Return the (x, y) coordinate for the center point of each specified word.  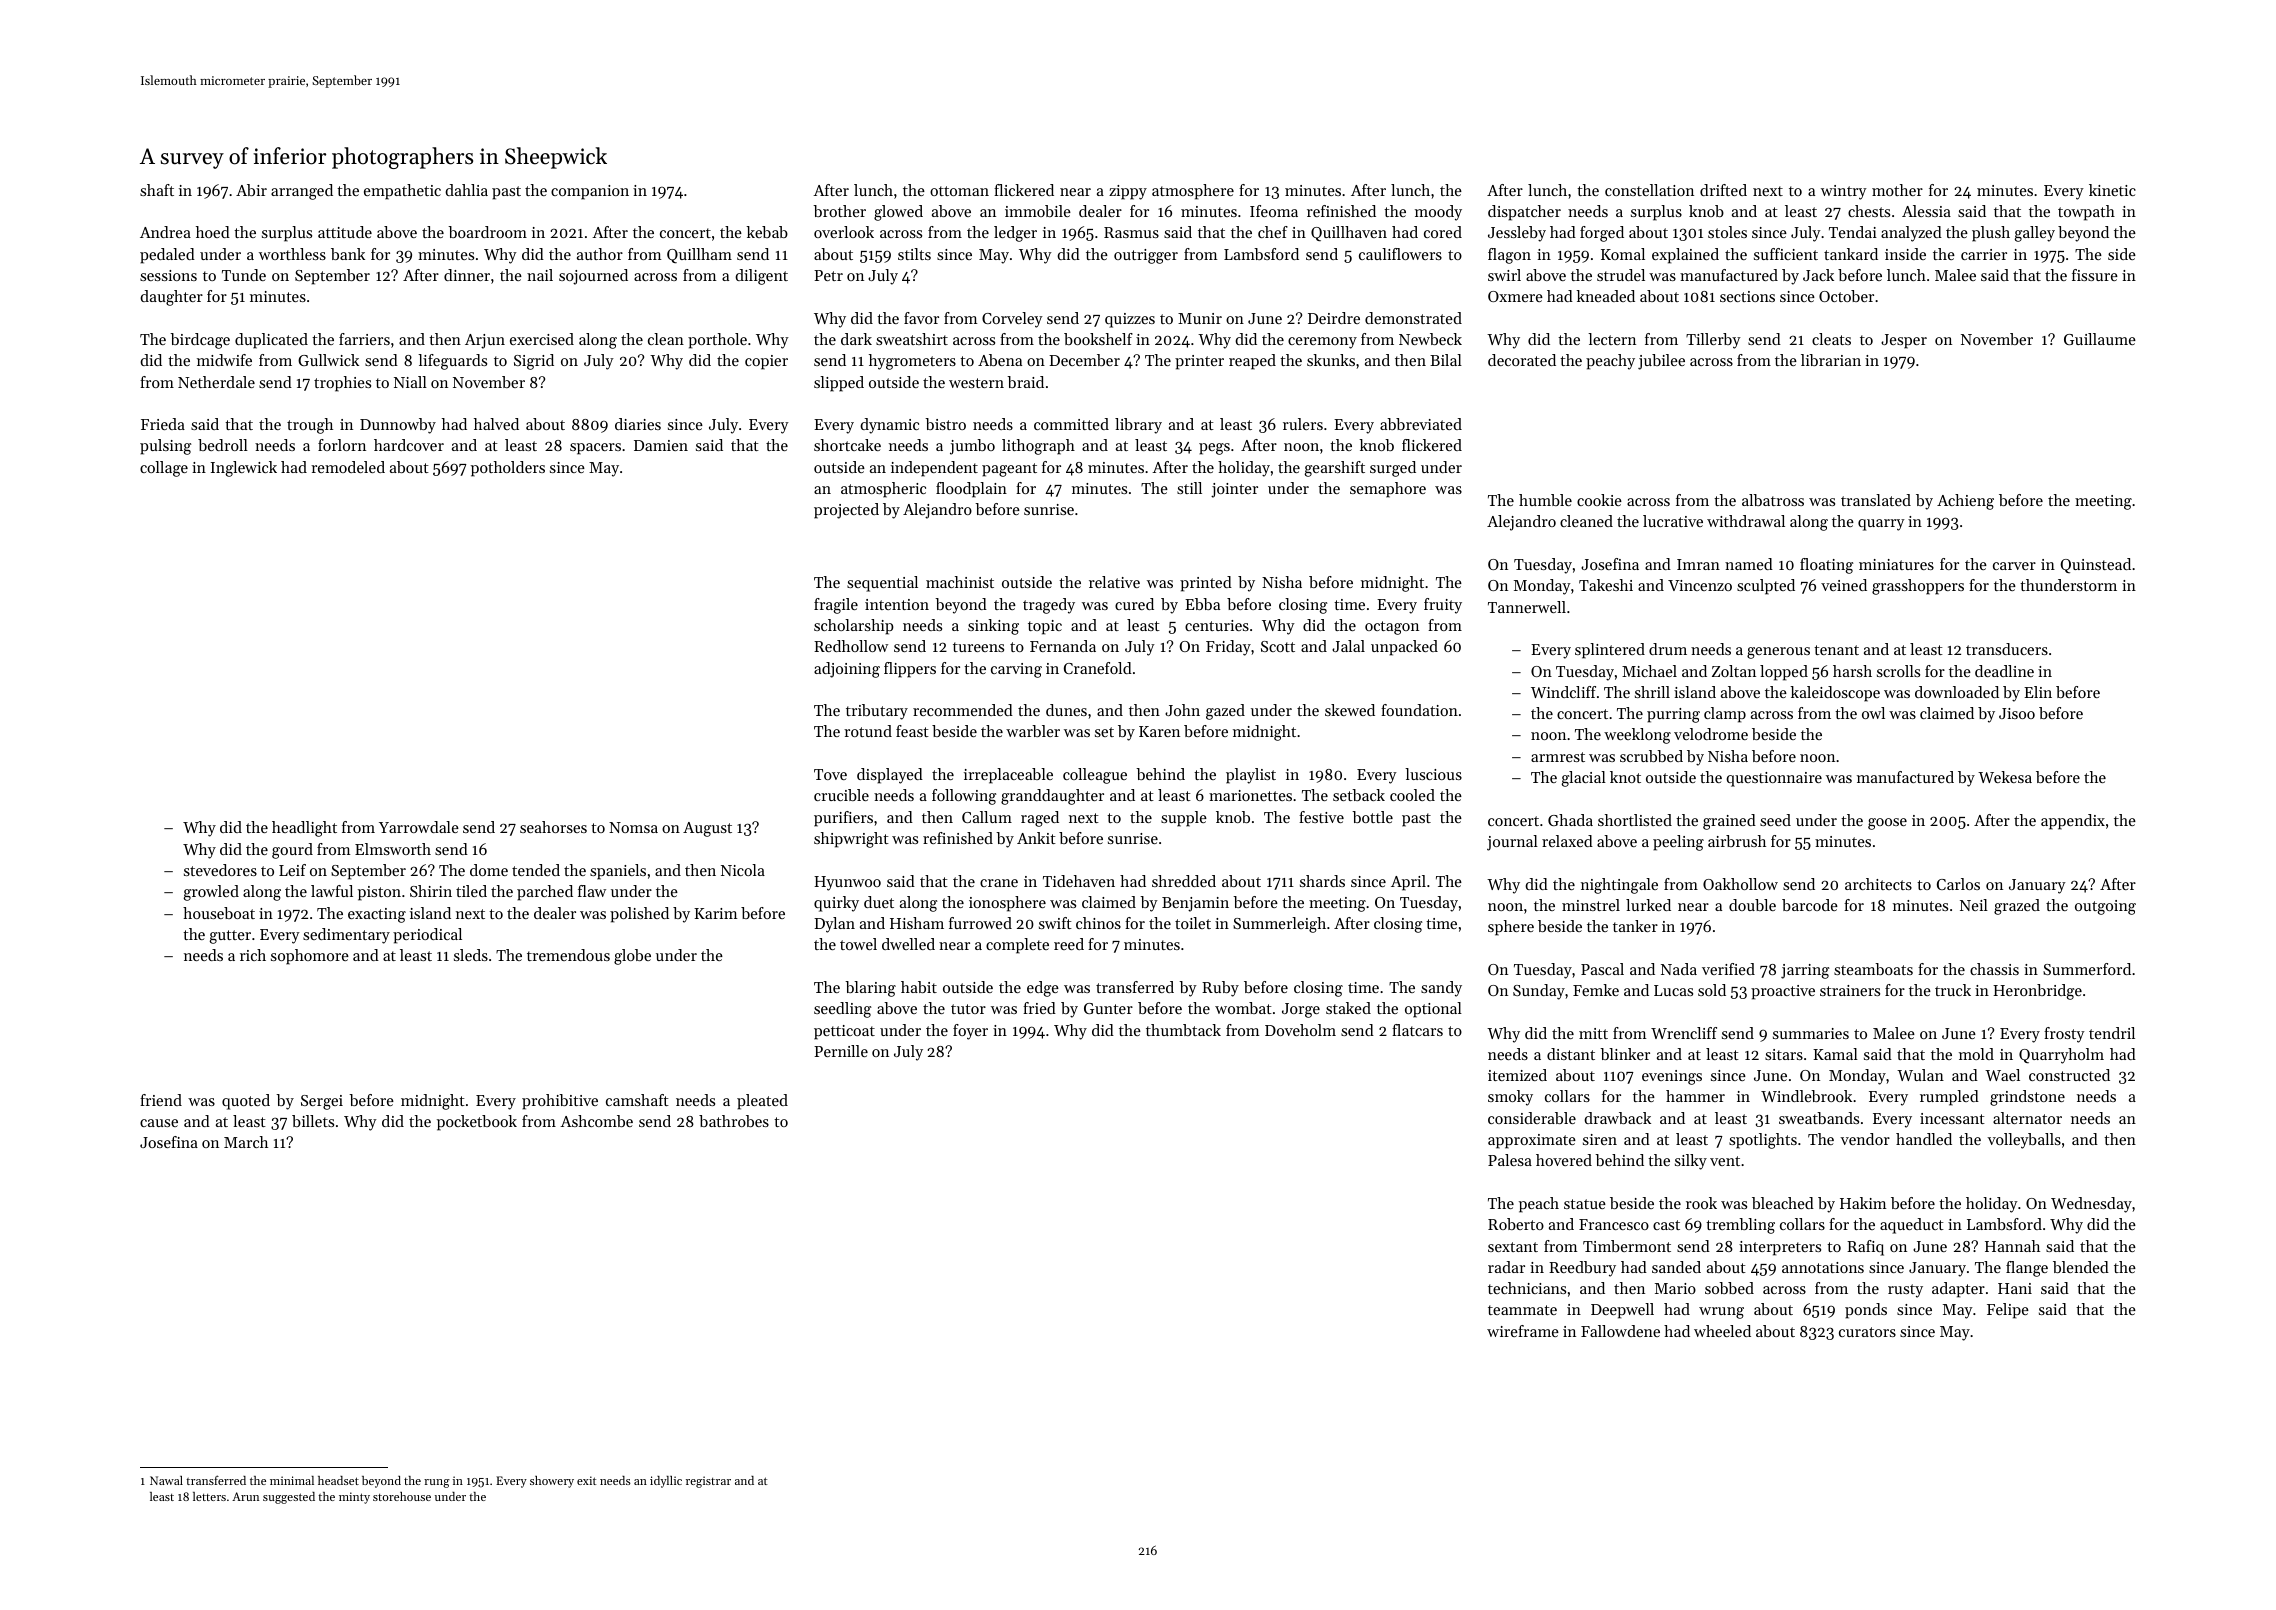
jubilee (1661, 362)
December (1084, 360)
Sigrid (534, 362)
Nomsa (633, 827)
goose (1887, 824)
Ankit (1036, 838)
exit (587, 1480)
